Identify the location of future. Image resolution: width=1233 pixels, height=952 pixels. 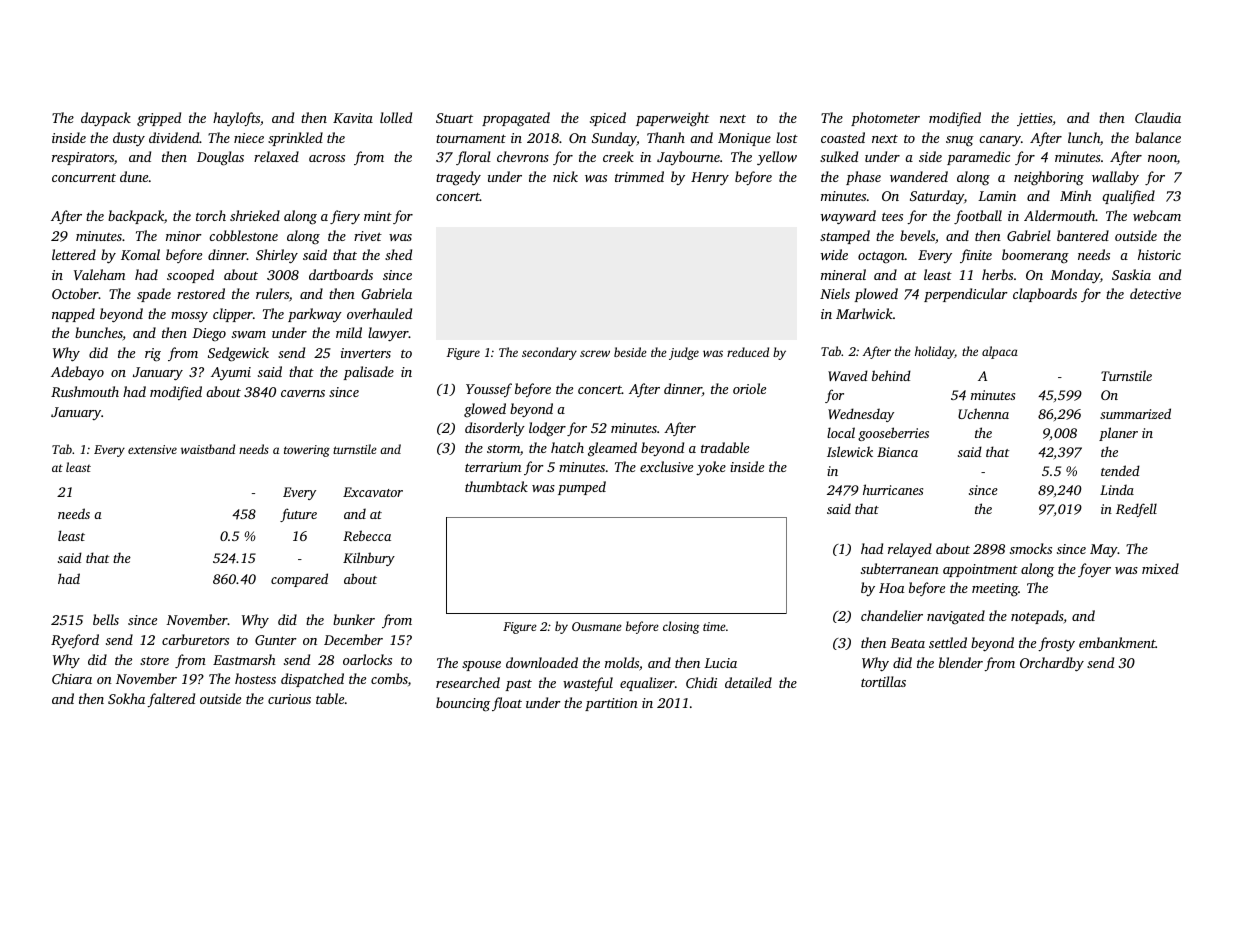
(298, 515).
